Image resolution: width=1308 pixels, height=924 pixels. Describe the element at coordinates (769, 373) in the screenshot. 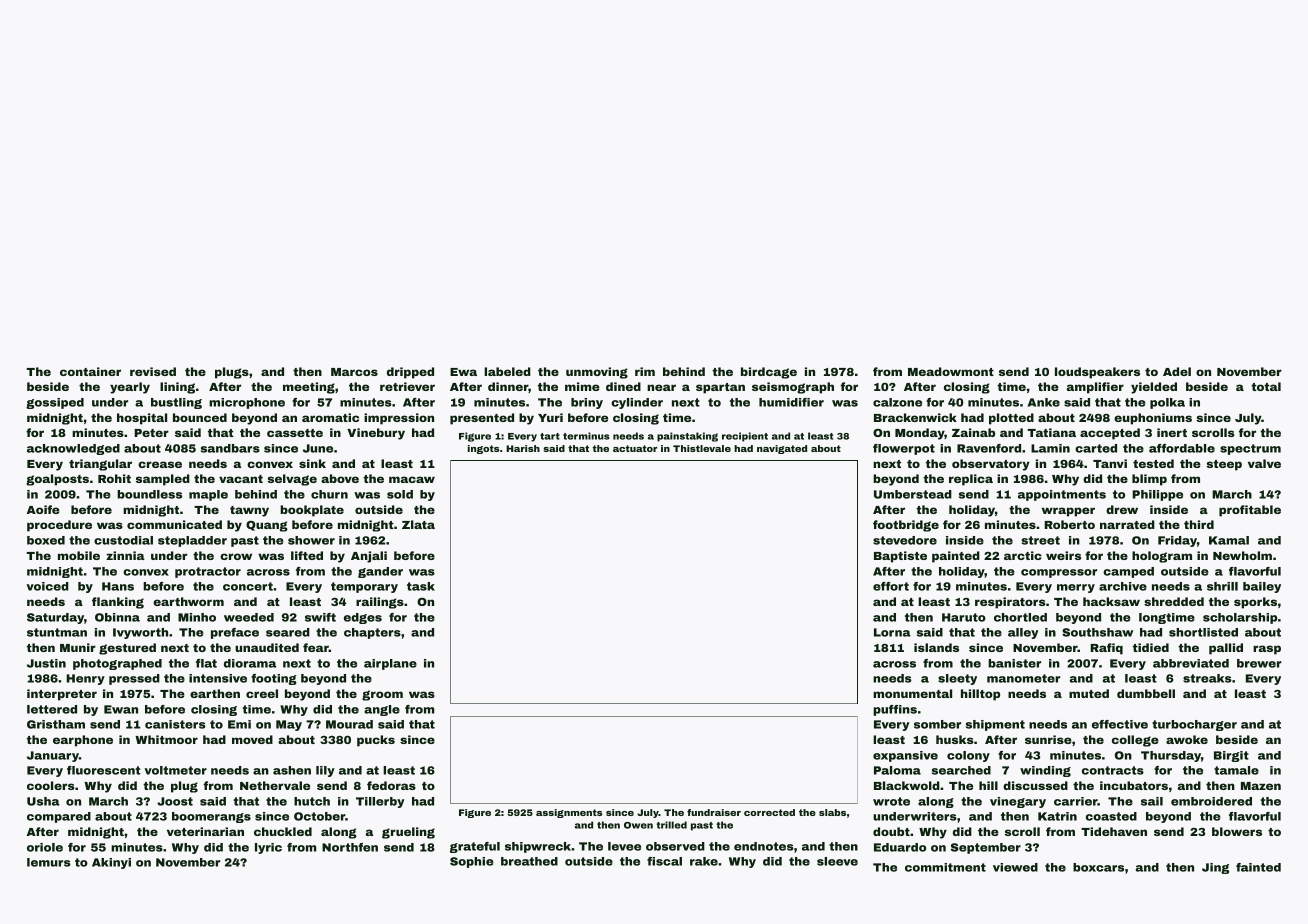

I see `birdcage` at that location.
